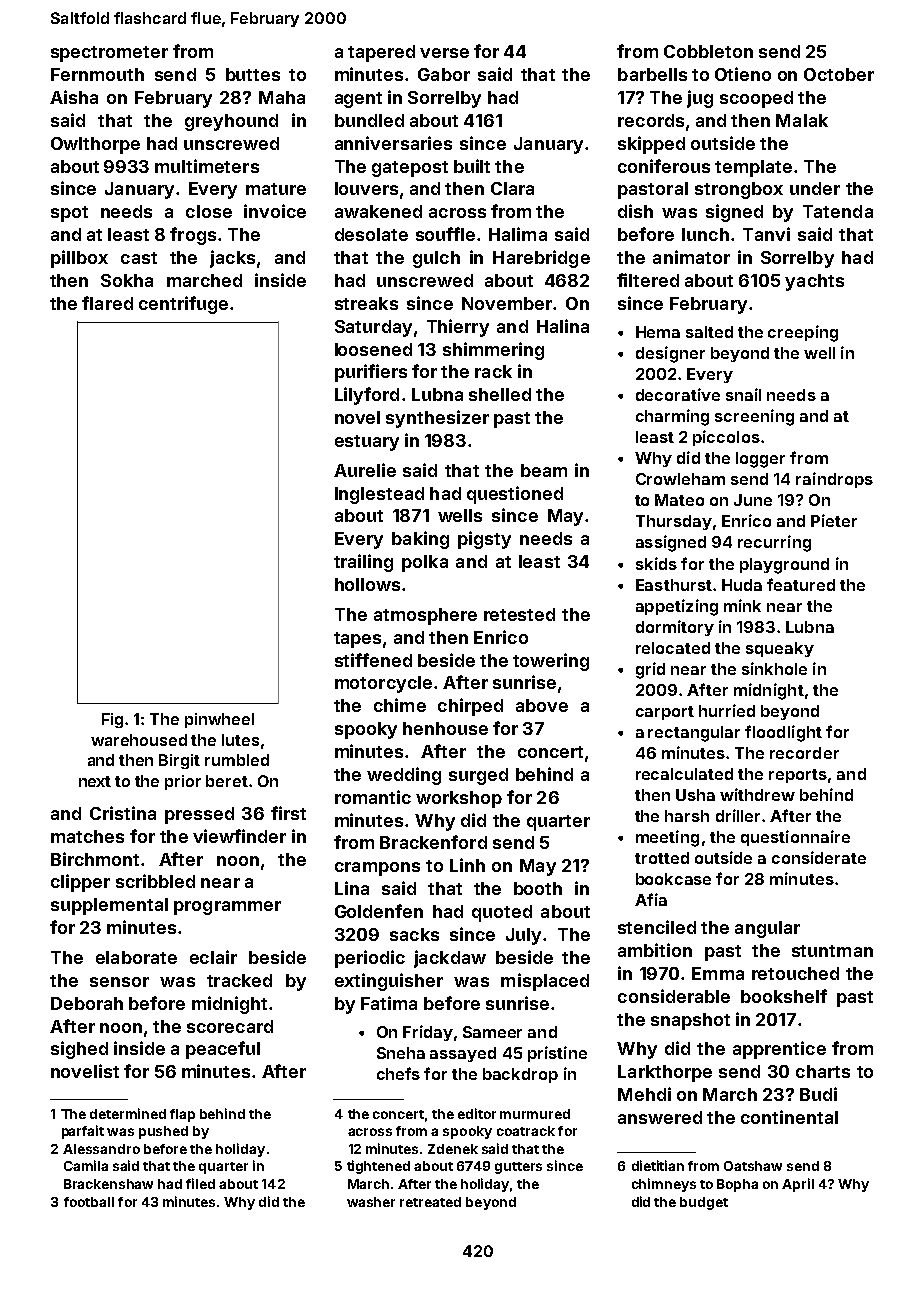  Describe the element at coordinates (839, 74) in the page. I see `October` at that location.
